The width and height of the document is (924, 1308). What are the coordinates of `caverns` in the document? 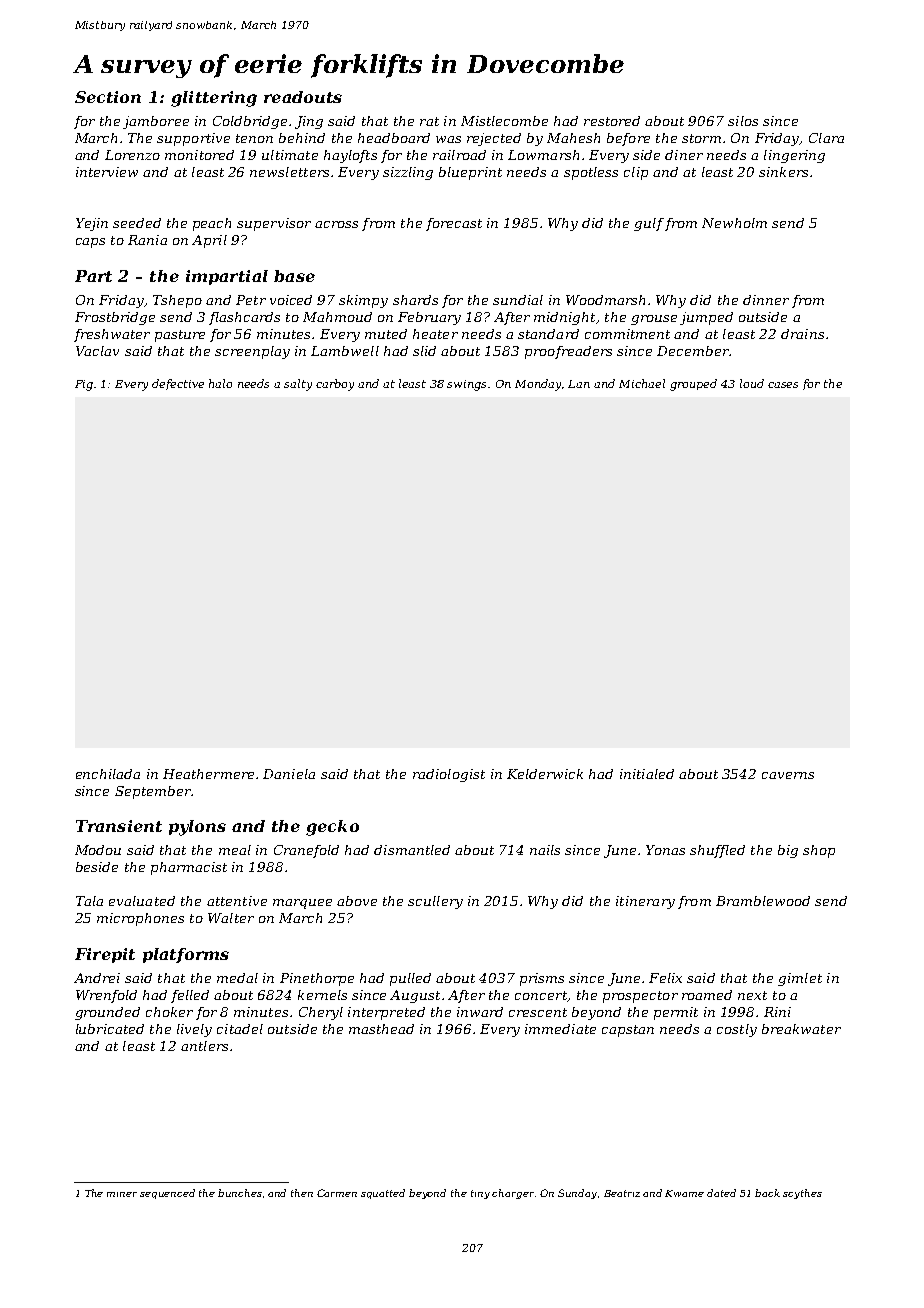 It's located at (788, 775).
